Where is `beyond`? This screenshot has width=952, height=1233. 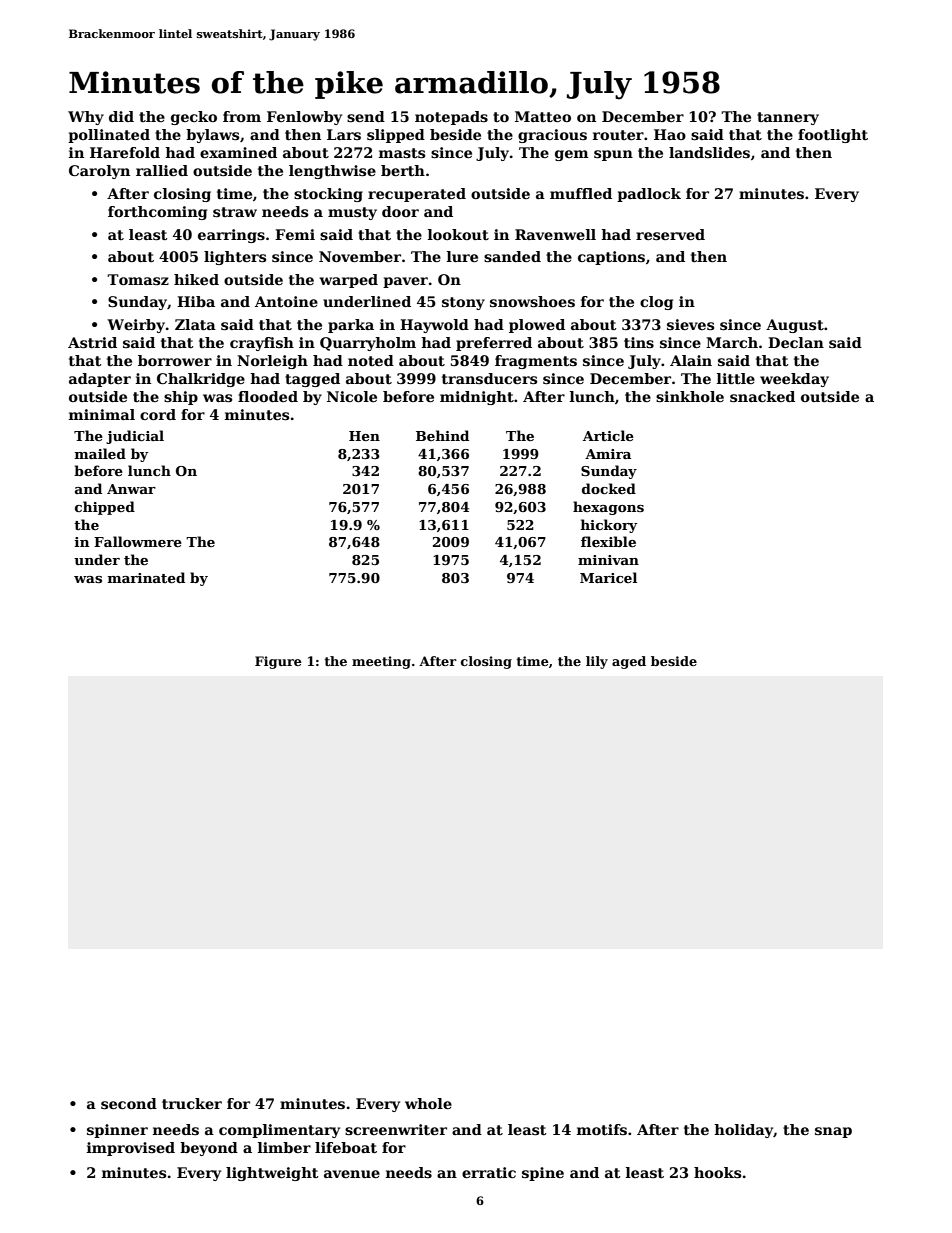
beyond is located at coordinates (209, 1149).
